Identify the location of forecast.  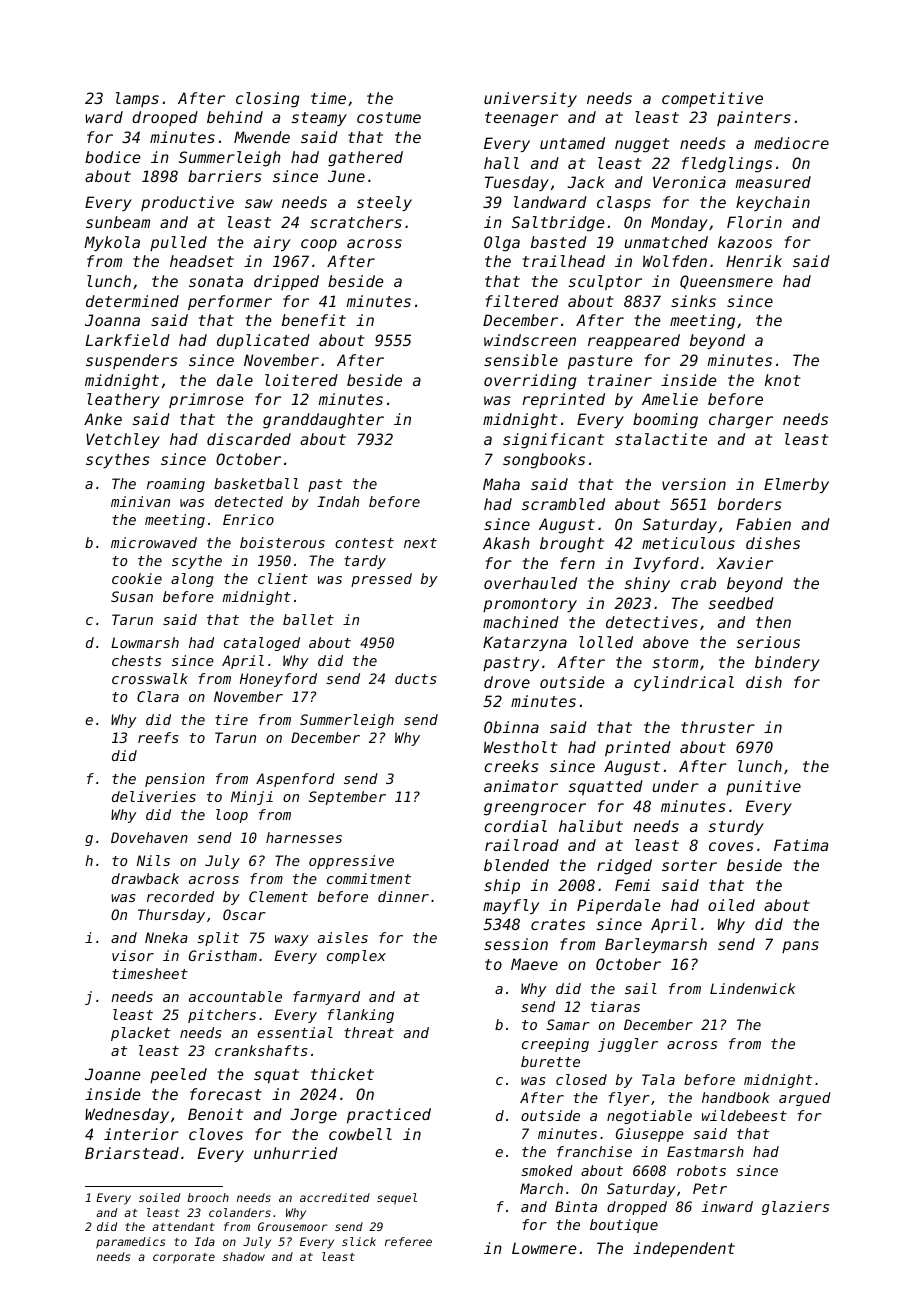
(226, 1094).
